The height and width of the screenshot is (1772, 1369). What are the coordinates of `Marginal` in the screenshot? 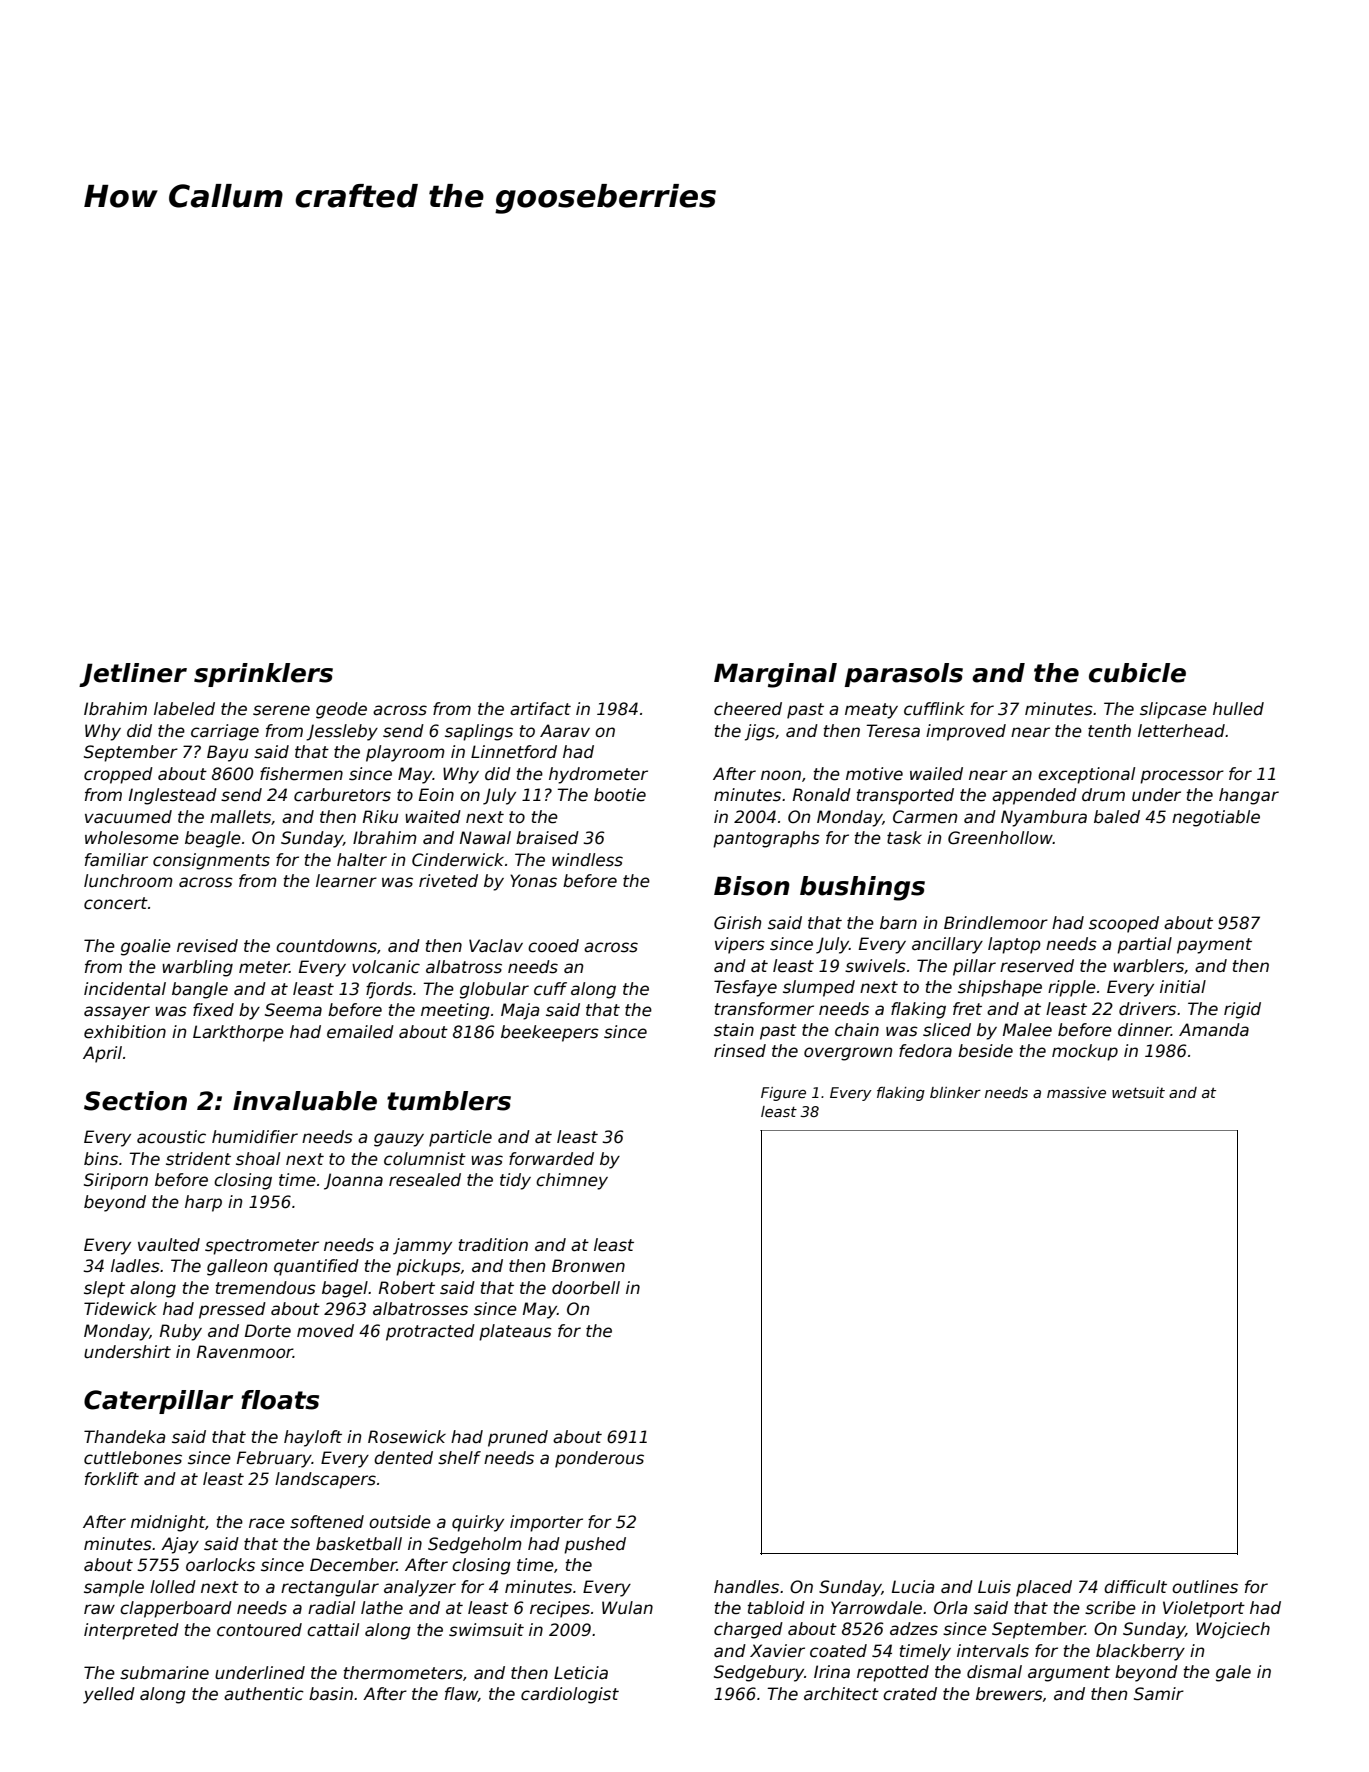 It's located at (775, 675).
